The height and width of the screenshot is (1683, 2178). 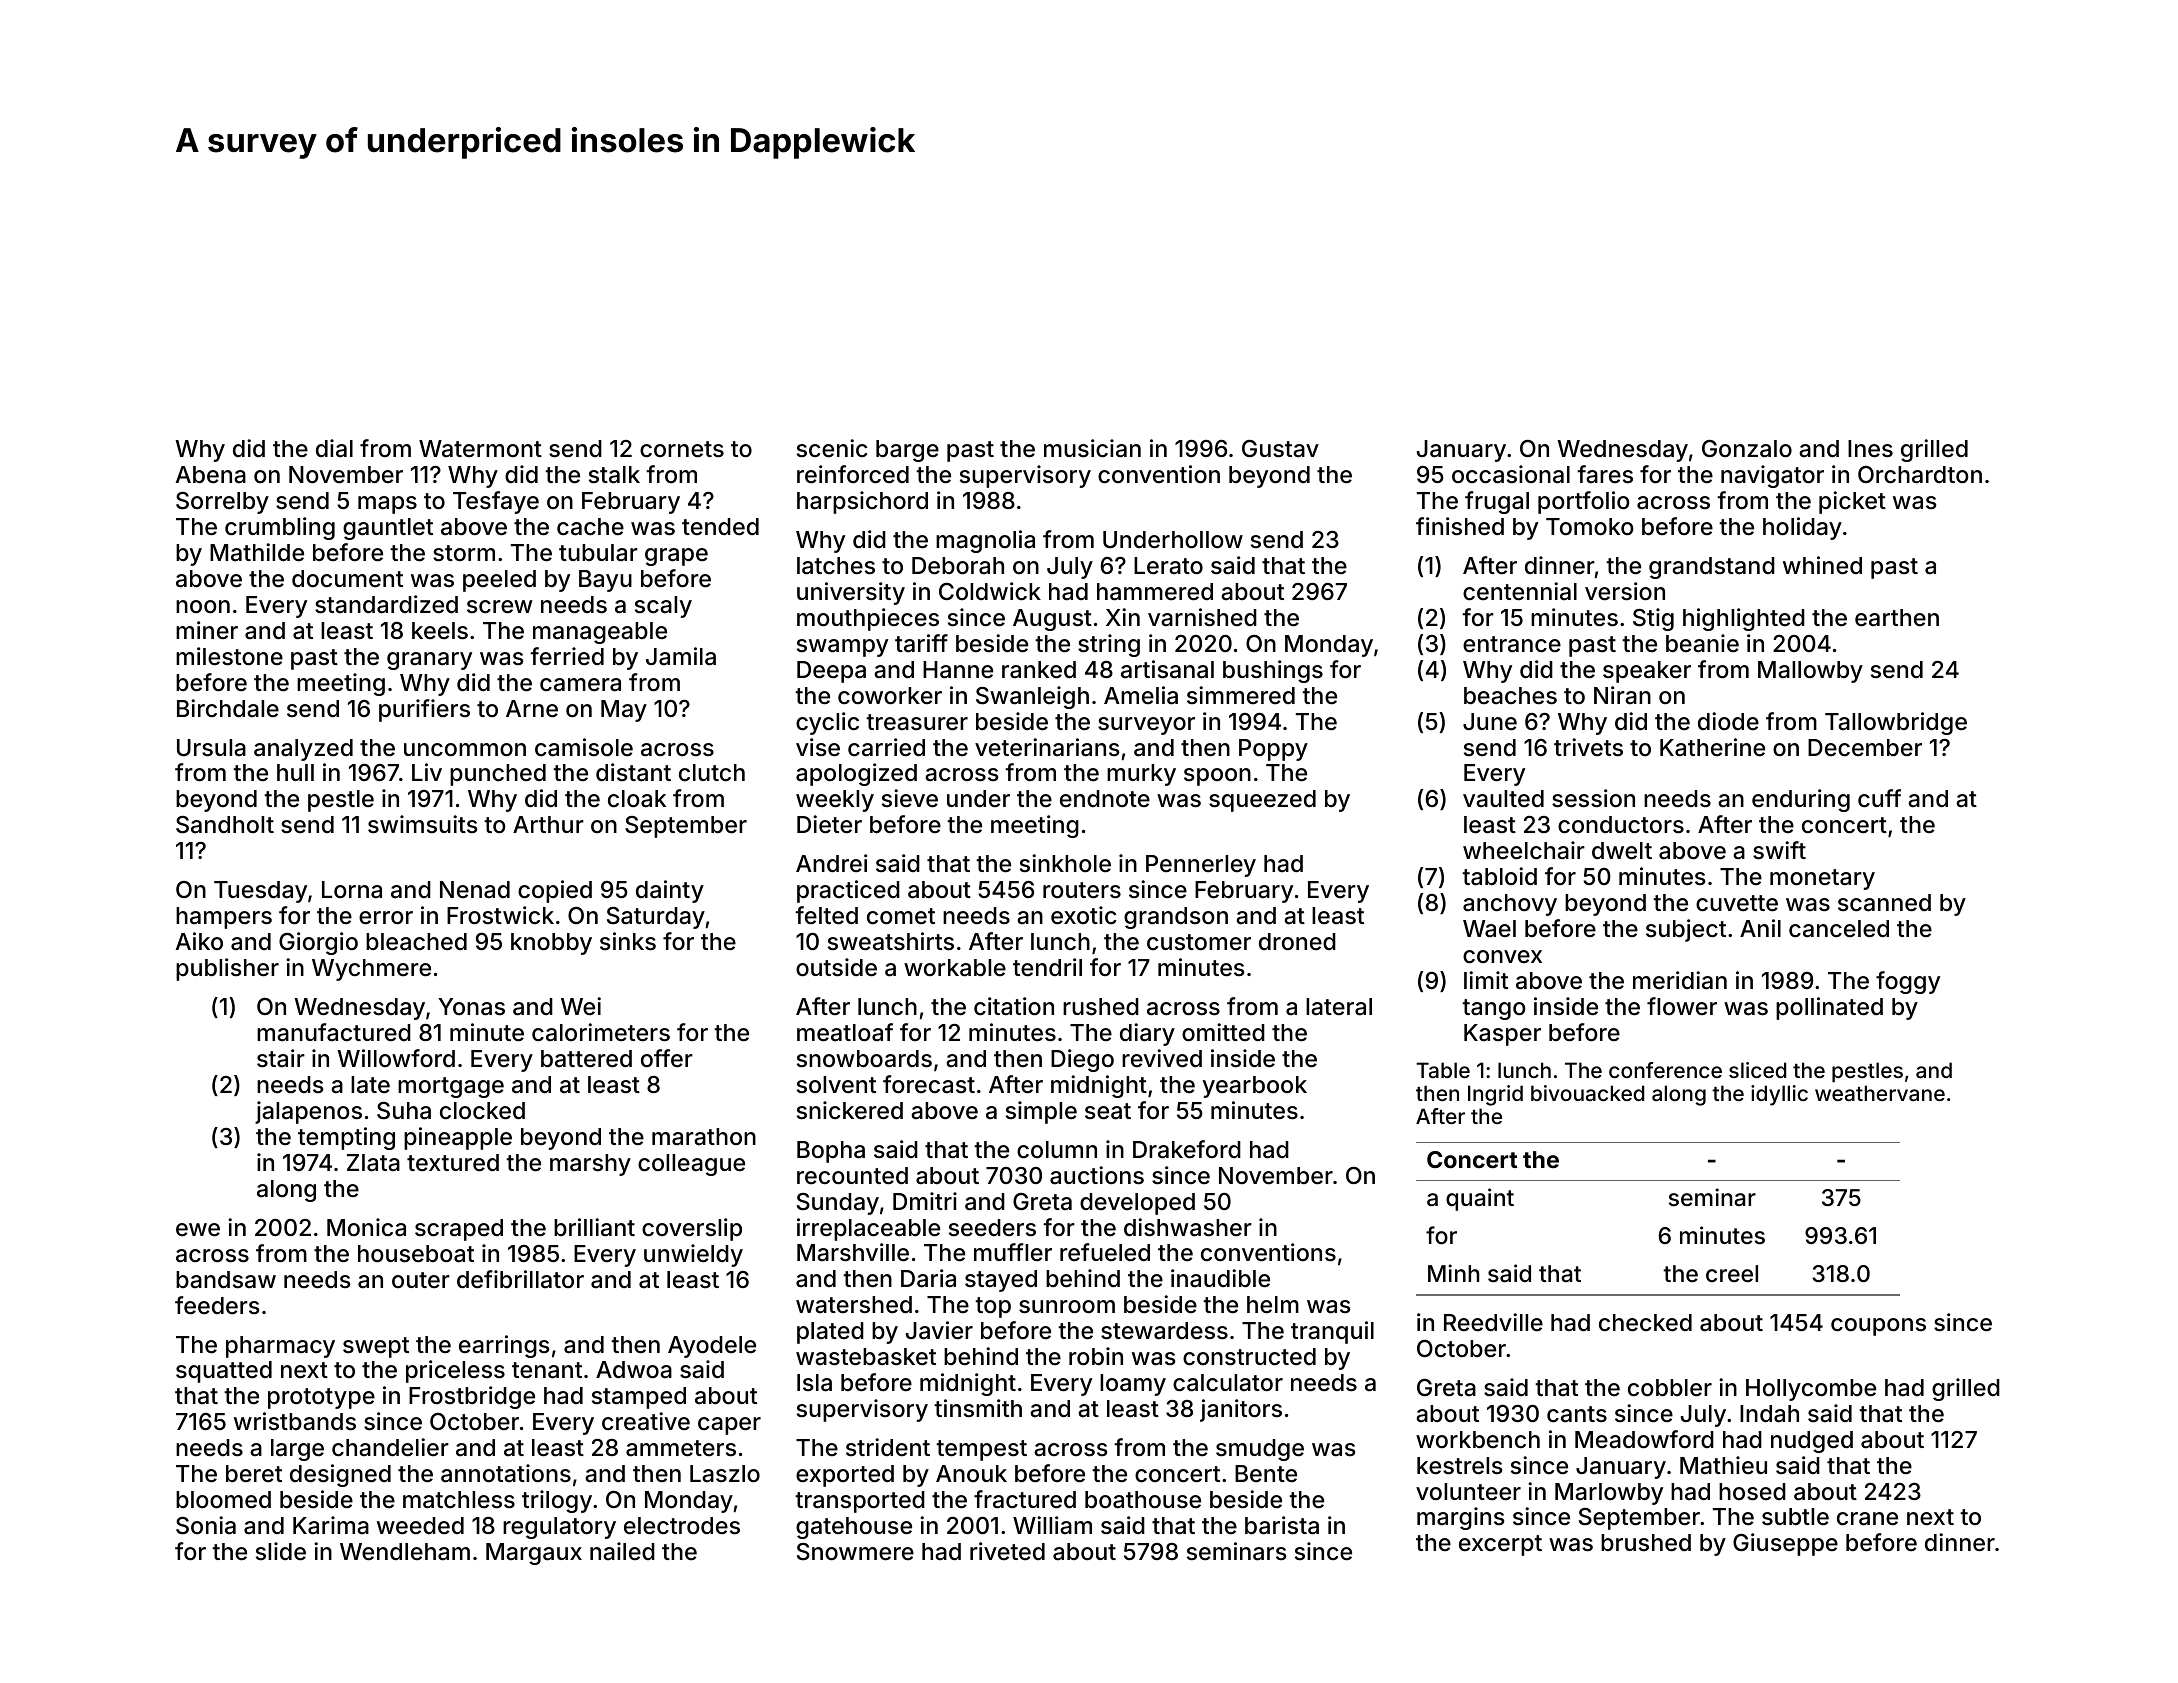 I want to click on battered, so click(x=586, y=1059).
